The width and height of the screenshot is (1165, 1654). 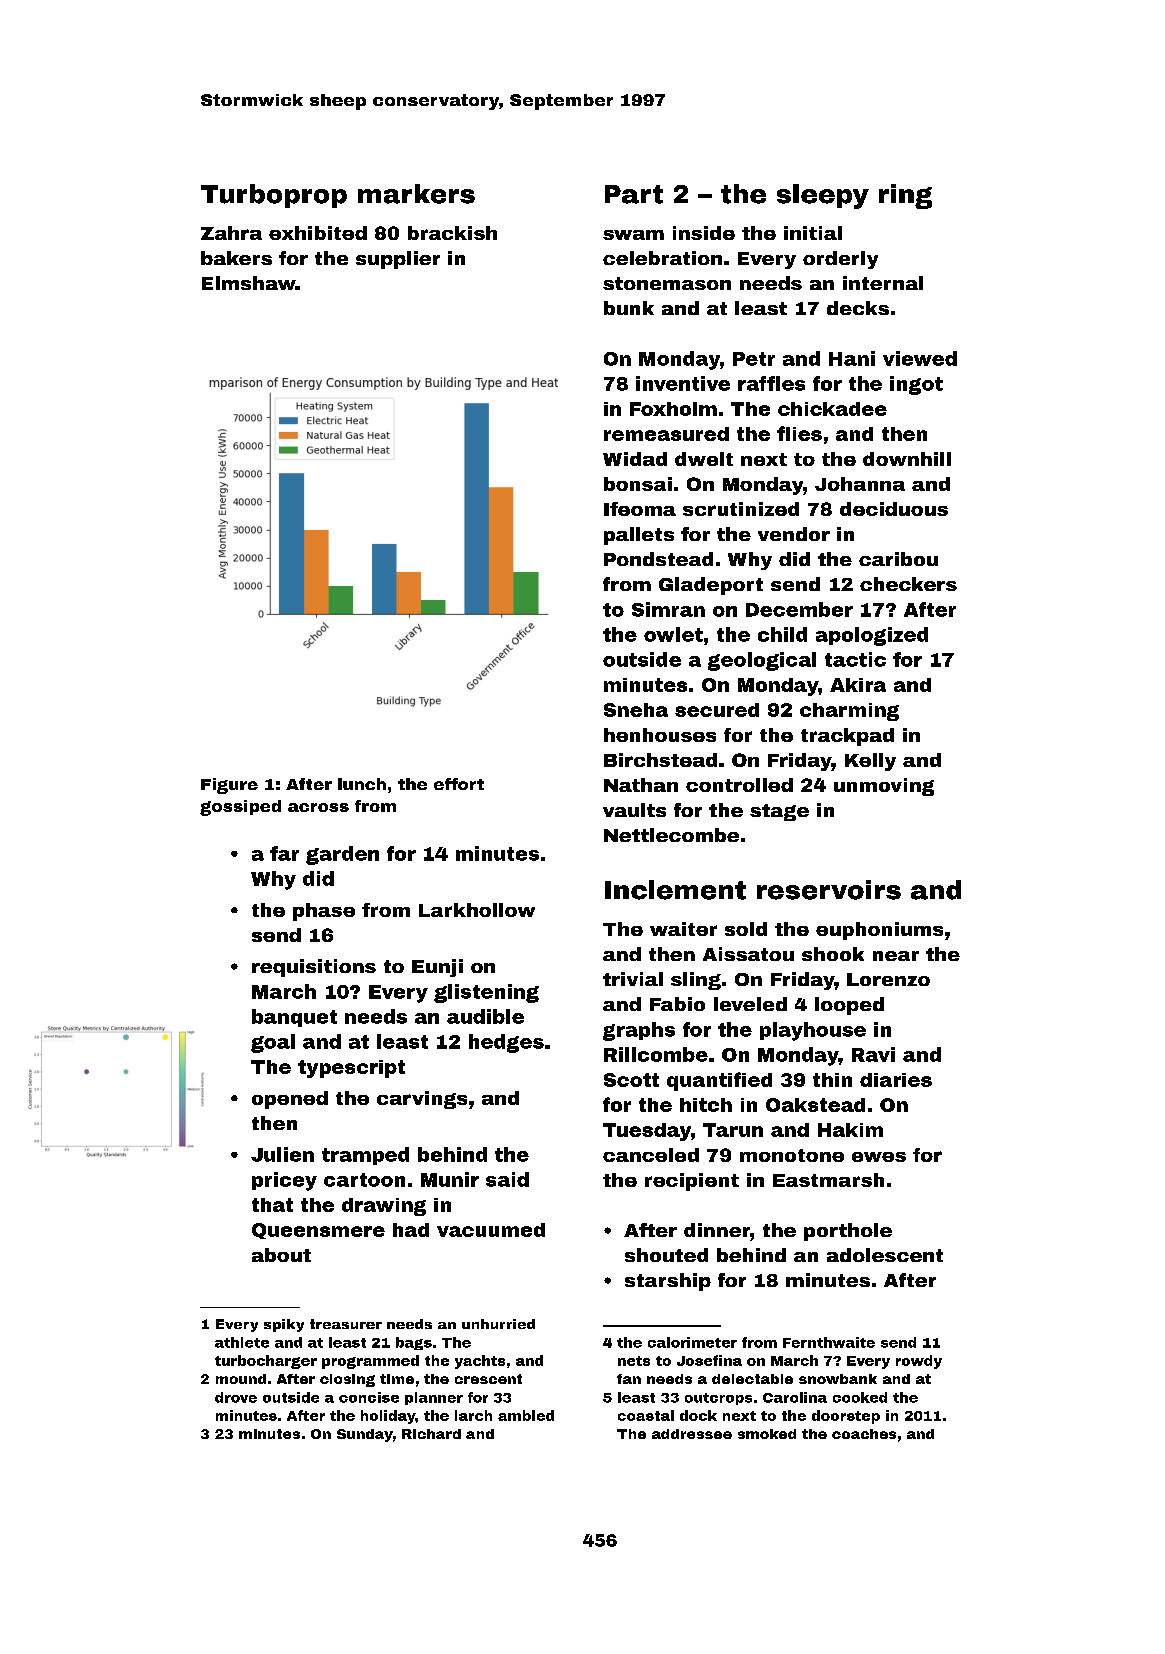 What do you see at coordinates (416, 194) in the screenshot?
I see `markers` at bounding box center [416, 194].
